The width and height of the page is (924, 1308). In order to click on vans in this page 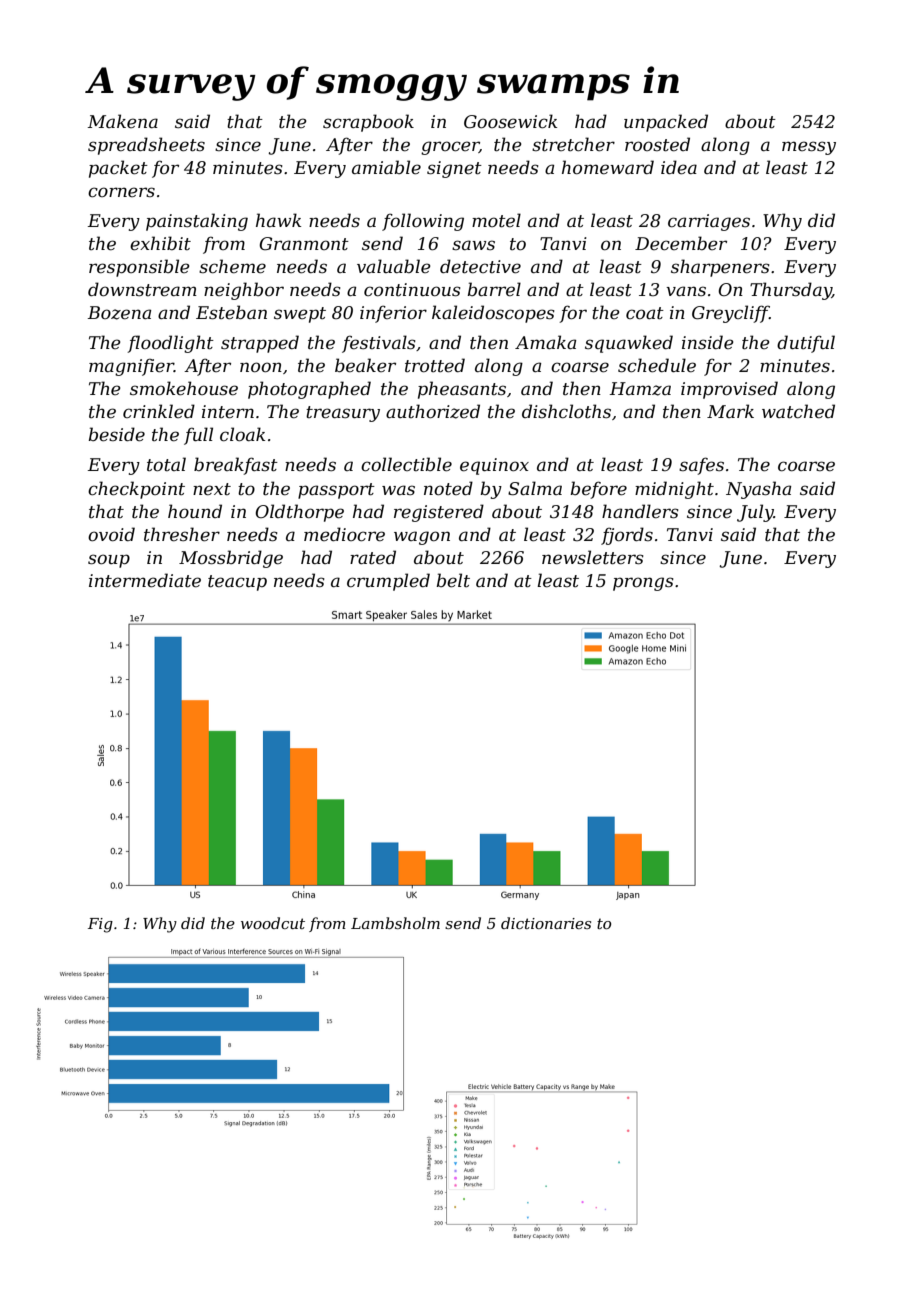, I will do `click(686, 291)`.
